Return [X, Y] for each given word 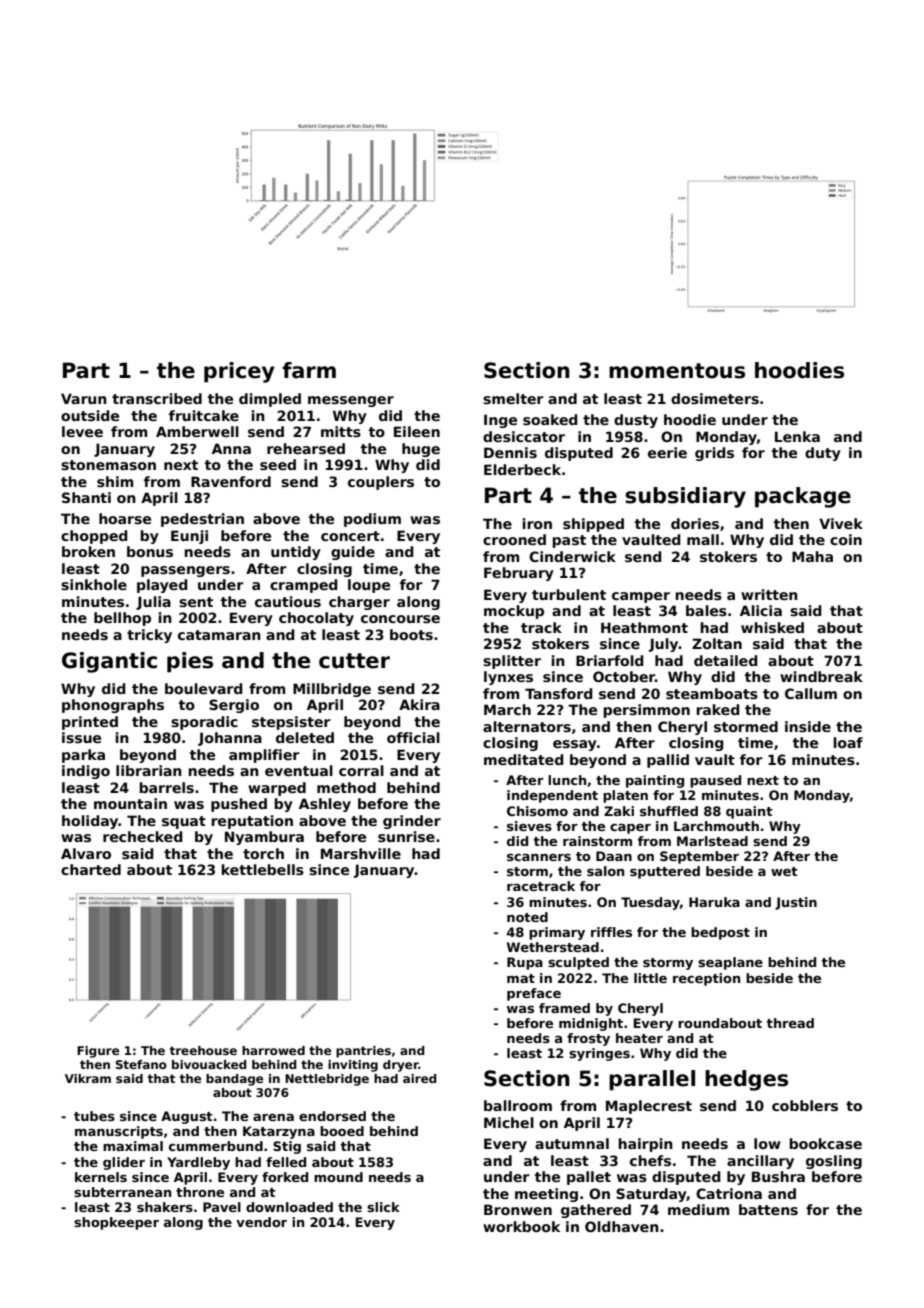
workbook [521, 1226]
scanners [539, 857]
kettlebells [262, 869]
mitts [341, 431]
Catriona [729, 1193]
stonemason [108, 465]
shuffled [669, 811]
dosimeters [715, 398]
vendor [261, 1222]
